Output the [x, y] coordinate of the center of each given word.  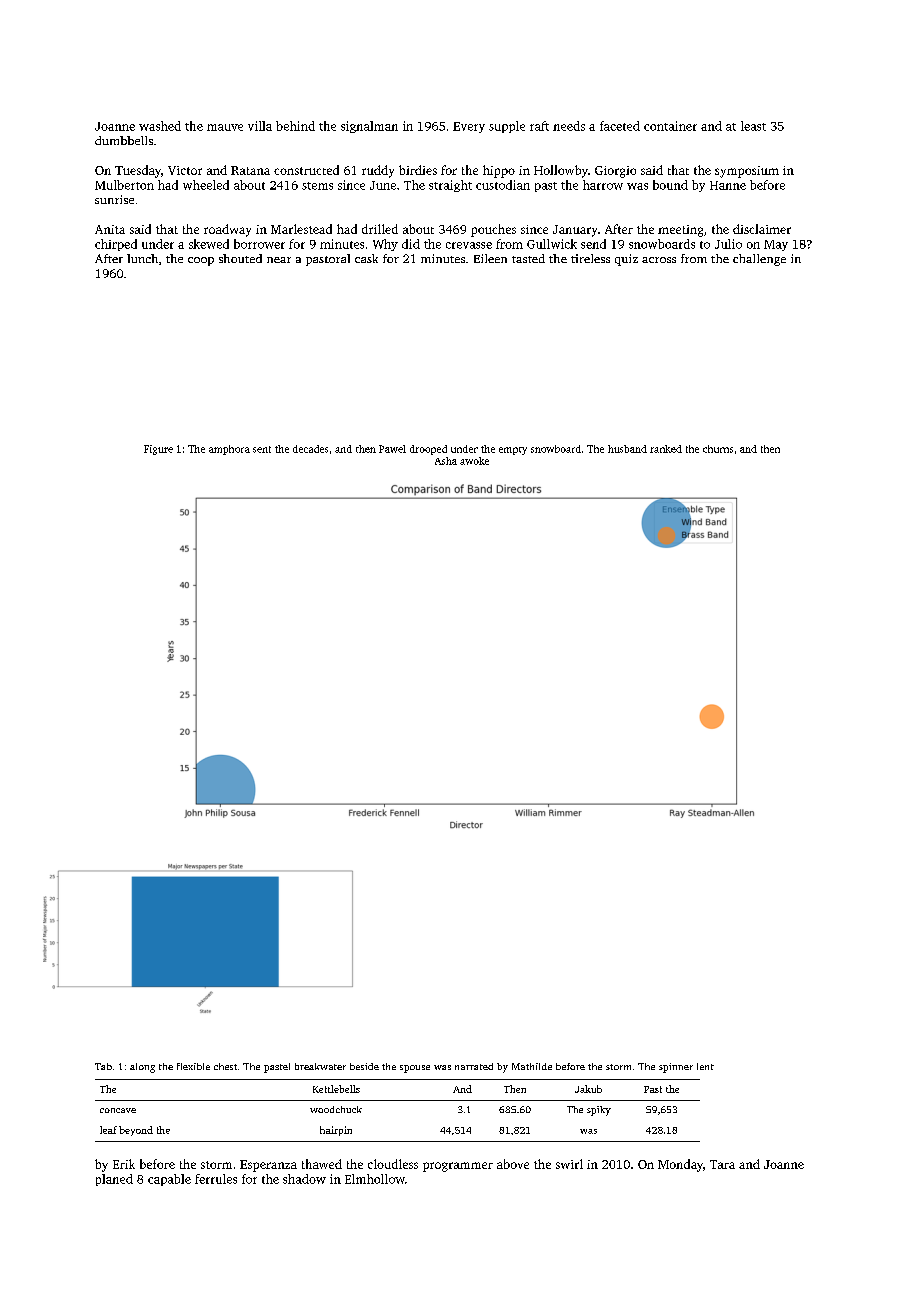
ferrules [216, 1179]
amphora [229, 450]
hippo [499, 171]
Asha [446, 461]
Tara [722, 1164]
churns [718, 449]
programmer [458, 1167]
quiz [626, 260]
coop [201, 261]
